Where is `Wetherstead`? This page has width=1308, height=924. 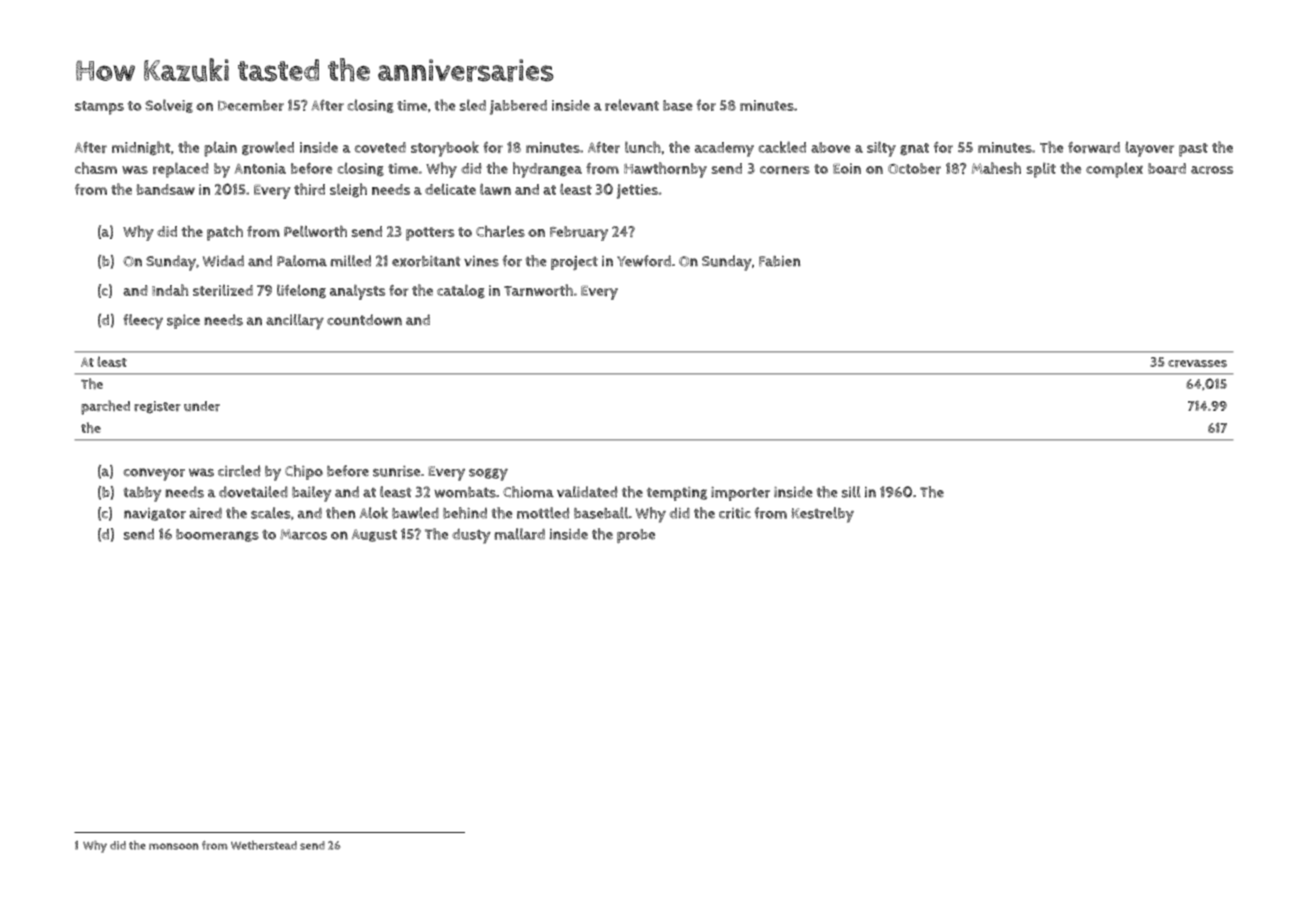
Wetherstead is located at coordinates (264, 845).
